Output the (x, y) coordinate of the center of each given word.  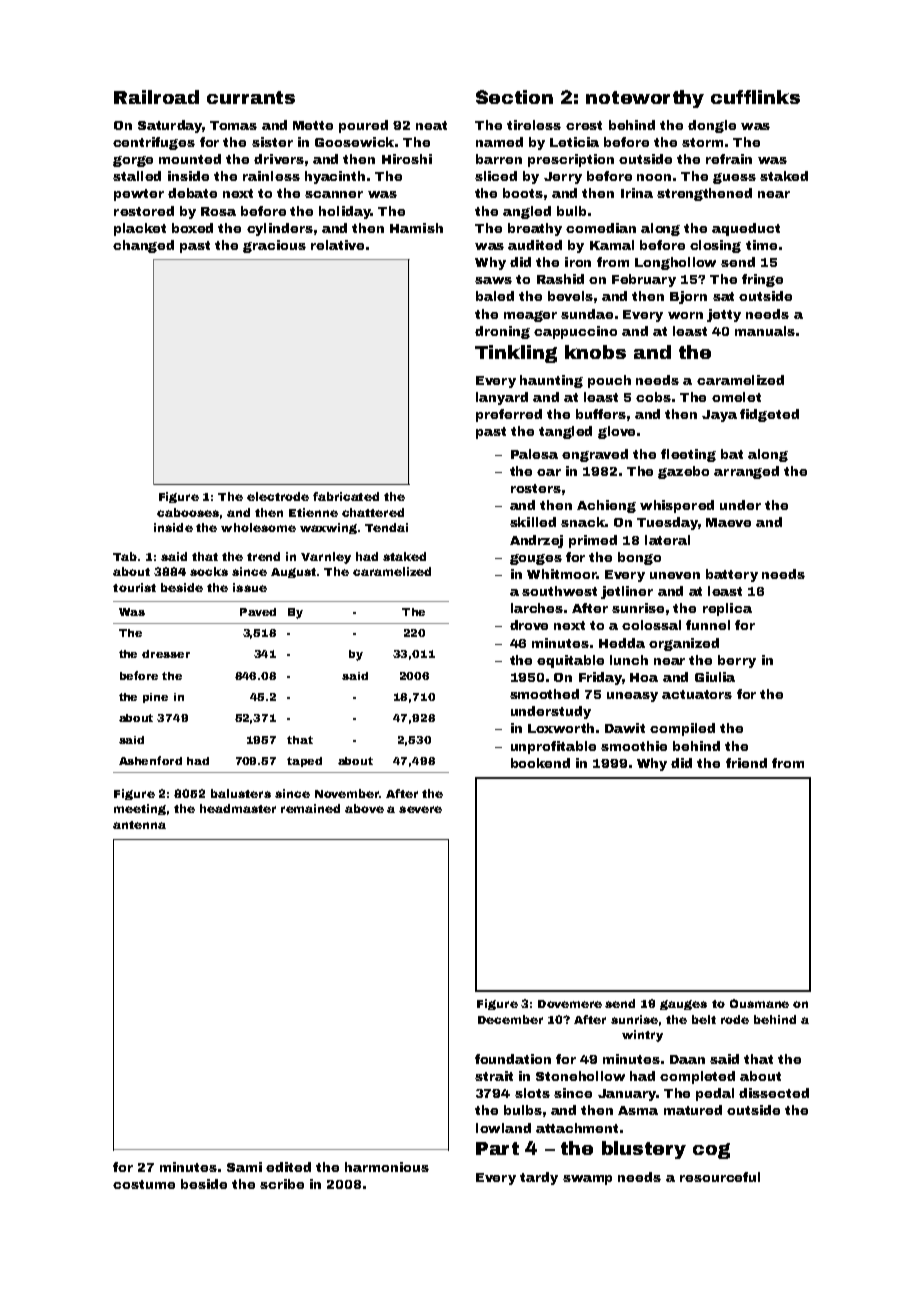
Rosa (218, 211)
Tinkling (516, 354)
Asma (638, 1110)
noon (654, 177)
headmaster (238, 808)
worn (685, 315)
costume (144, 1184)
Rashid (560, 279)
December (510, 1019)
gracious (274, 246)
